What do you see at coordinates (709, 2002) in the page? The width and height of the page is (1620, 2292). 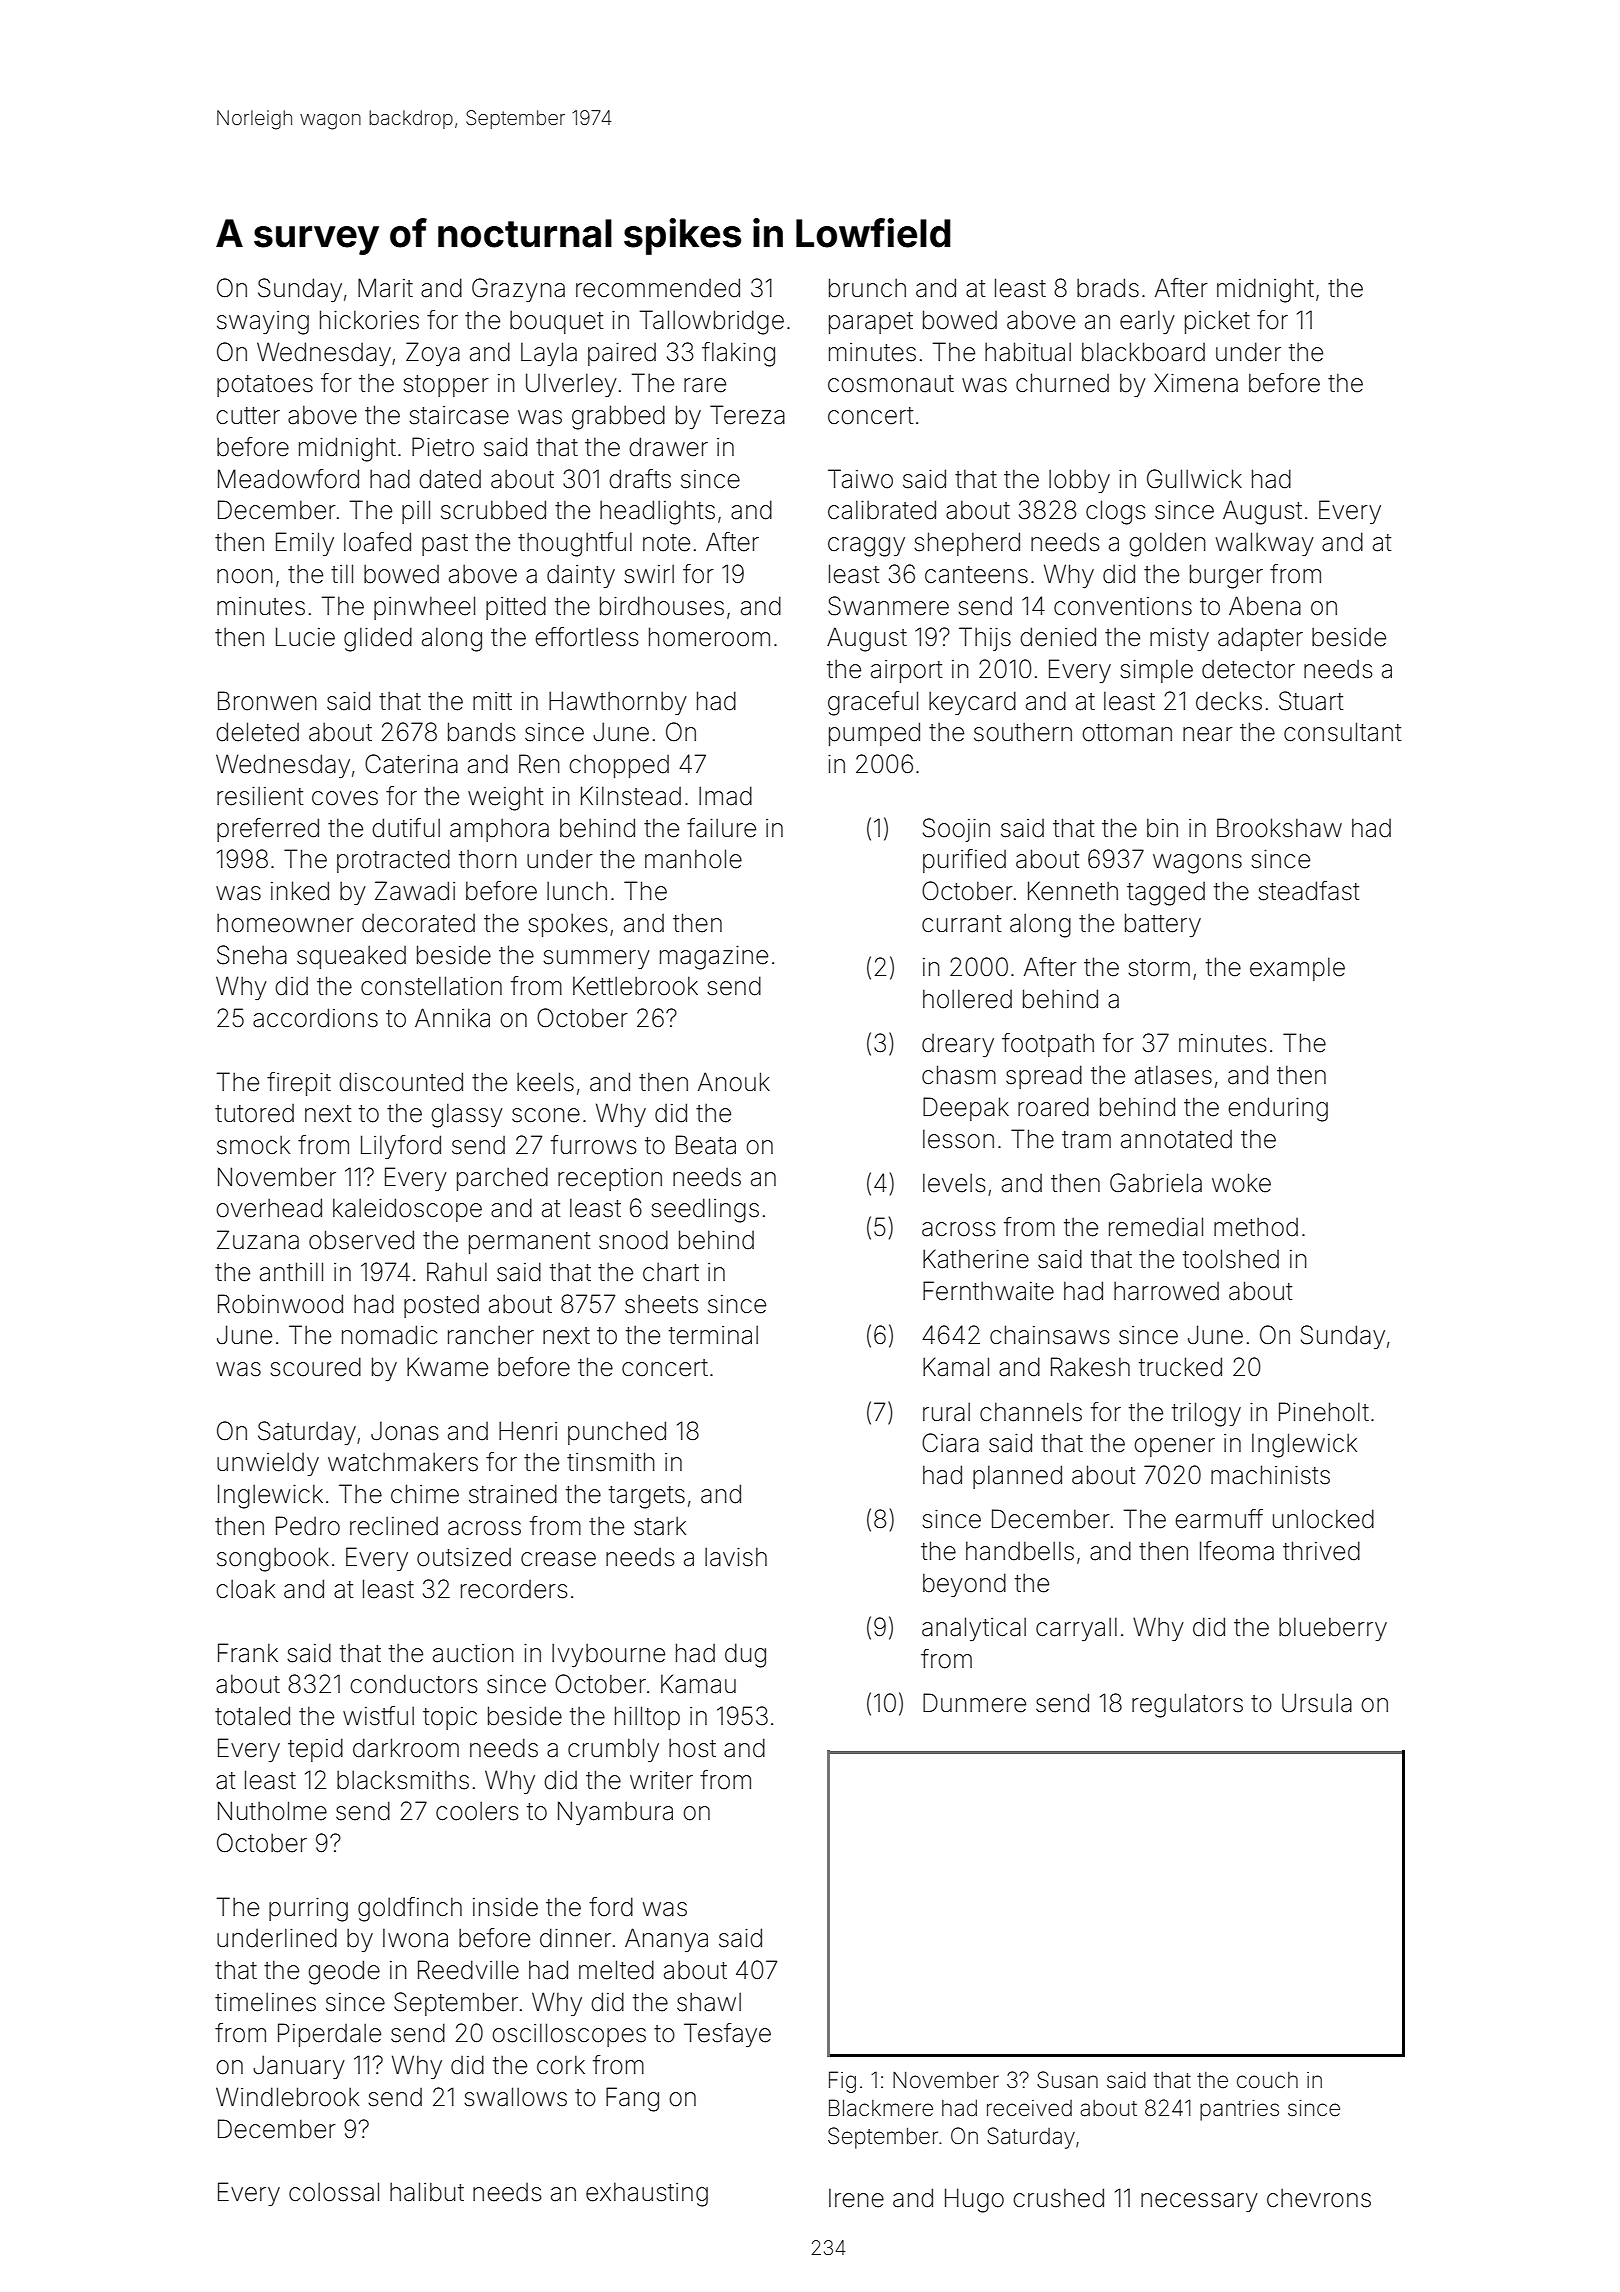 I see `shawl` at bounding box center [709, 2002].
